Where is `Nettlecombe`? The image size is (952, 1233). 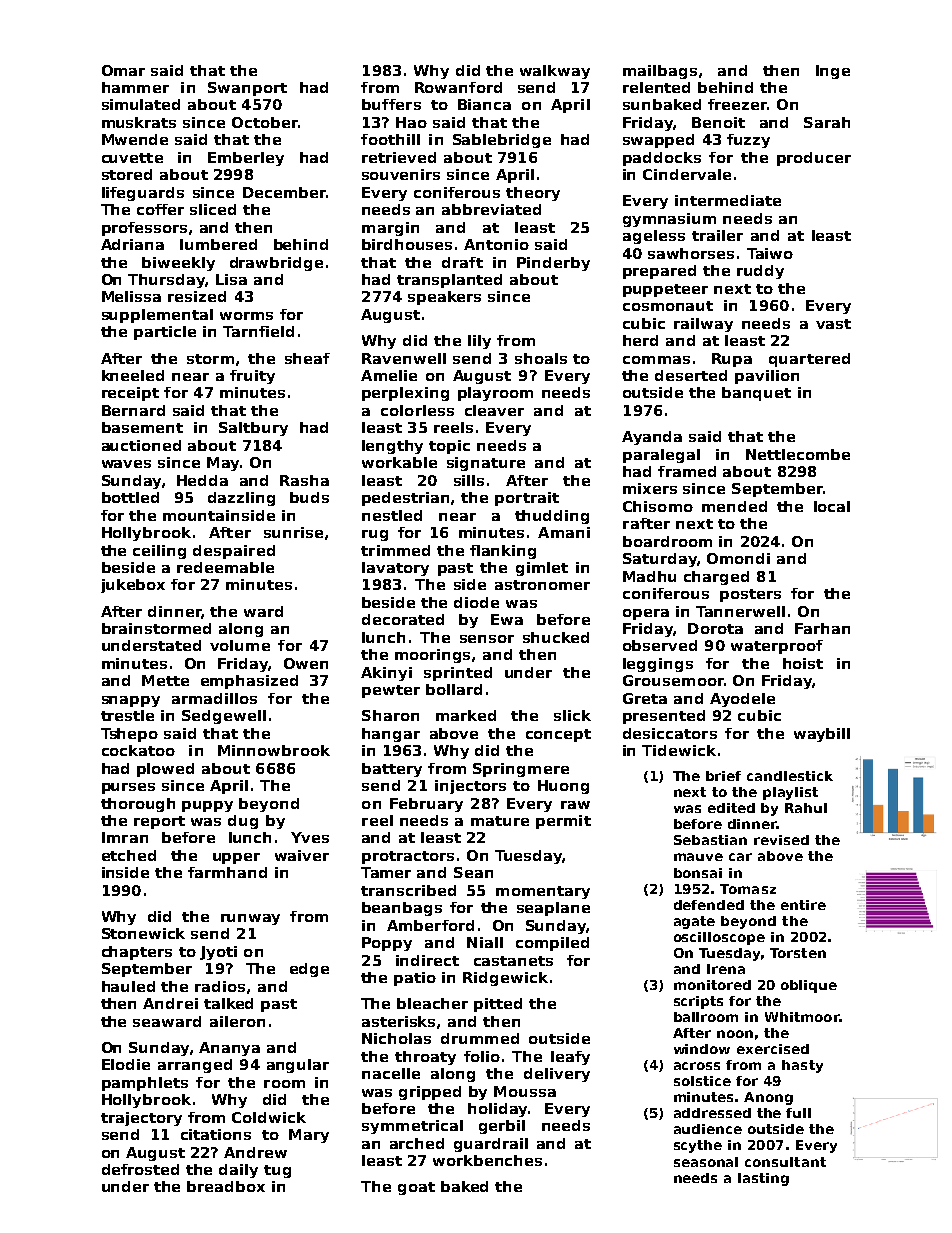 Nettlecombe is located at coordinates (798, 454).
